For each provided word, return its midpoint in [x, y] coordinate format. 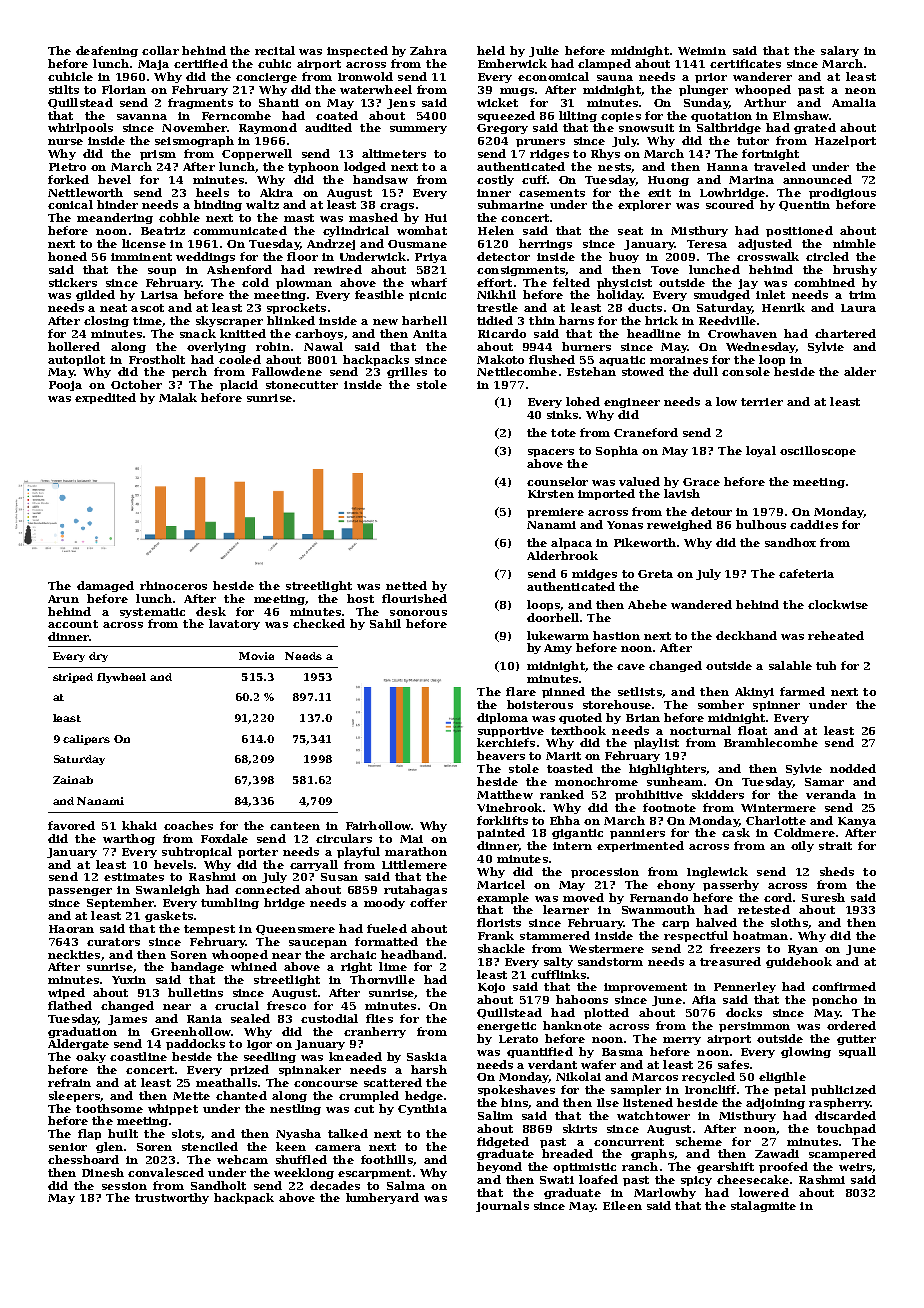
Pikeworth [645, 542]
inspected [357, 51]
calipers [86, 740]
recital [275, 50]
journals [502, 1206]
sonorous [418, 613]
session [124, 1186]
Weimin [702, 51]
